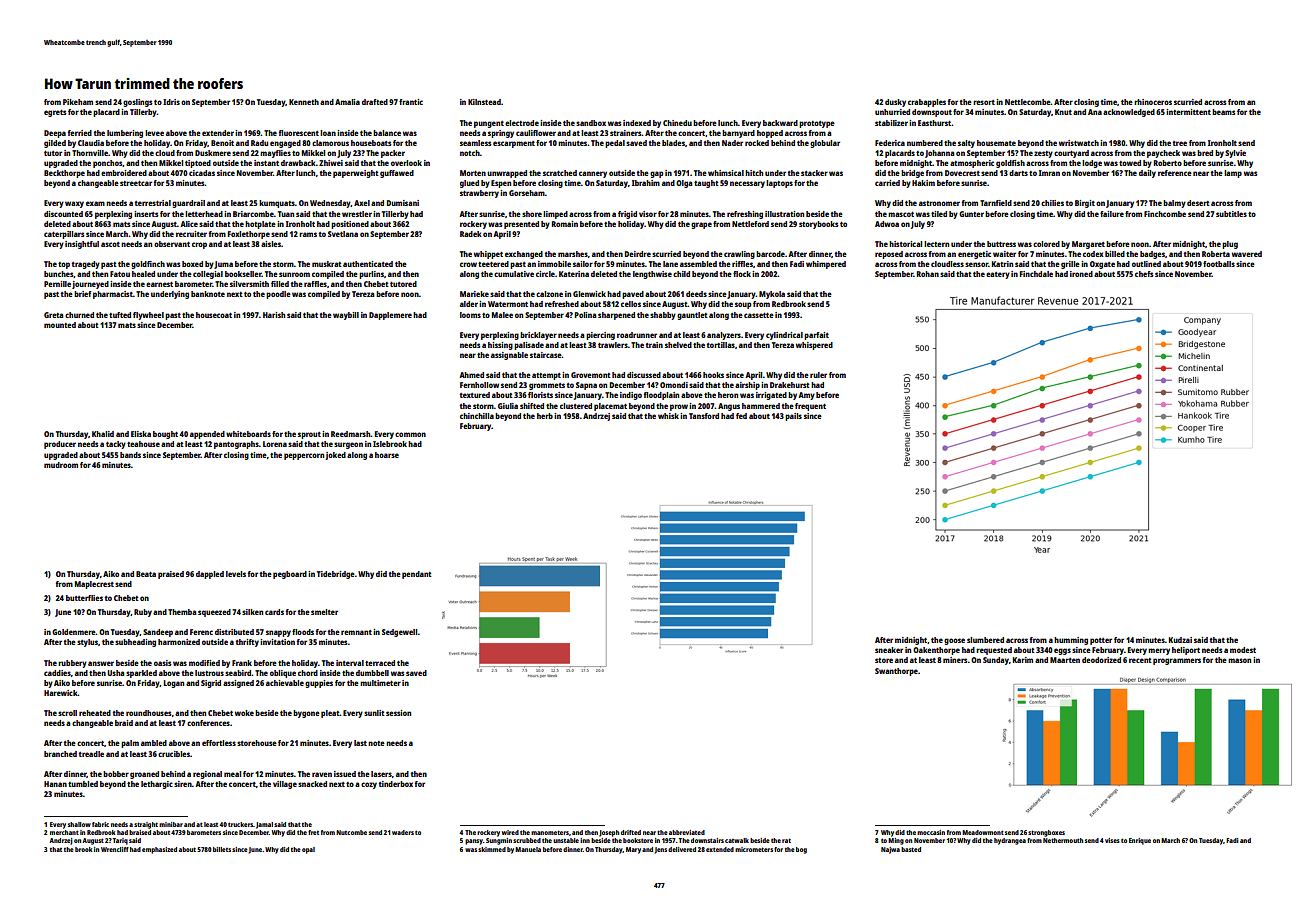 This document has width=1308, height=924. I want to click on electrode, so click(522, 123).
